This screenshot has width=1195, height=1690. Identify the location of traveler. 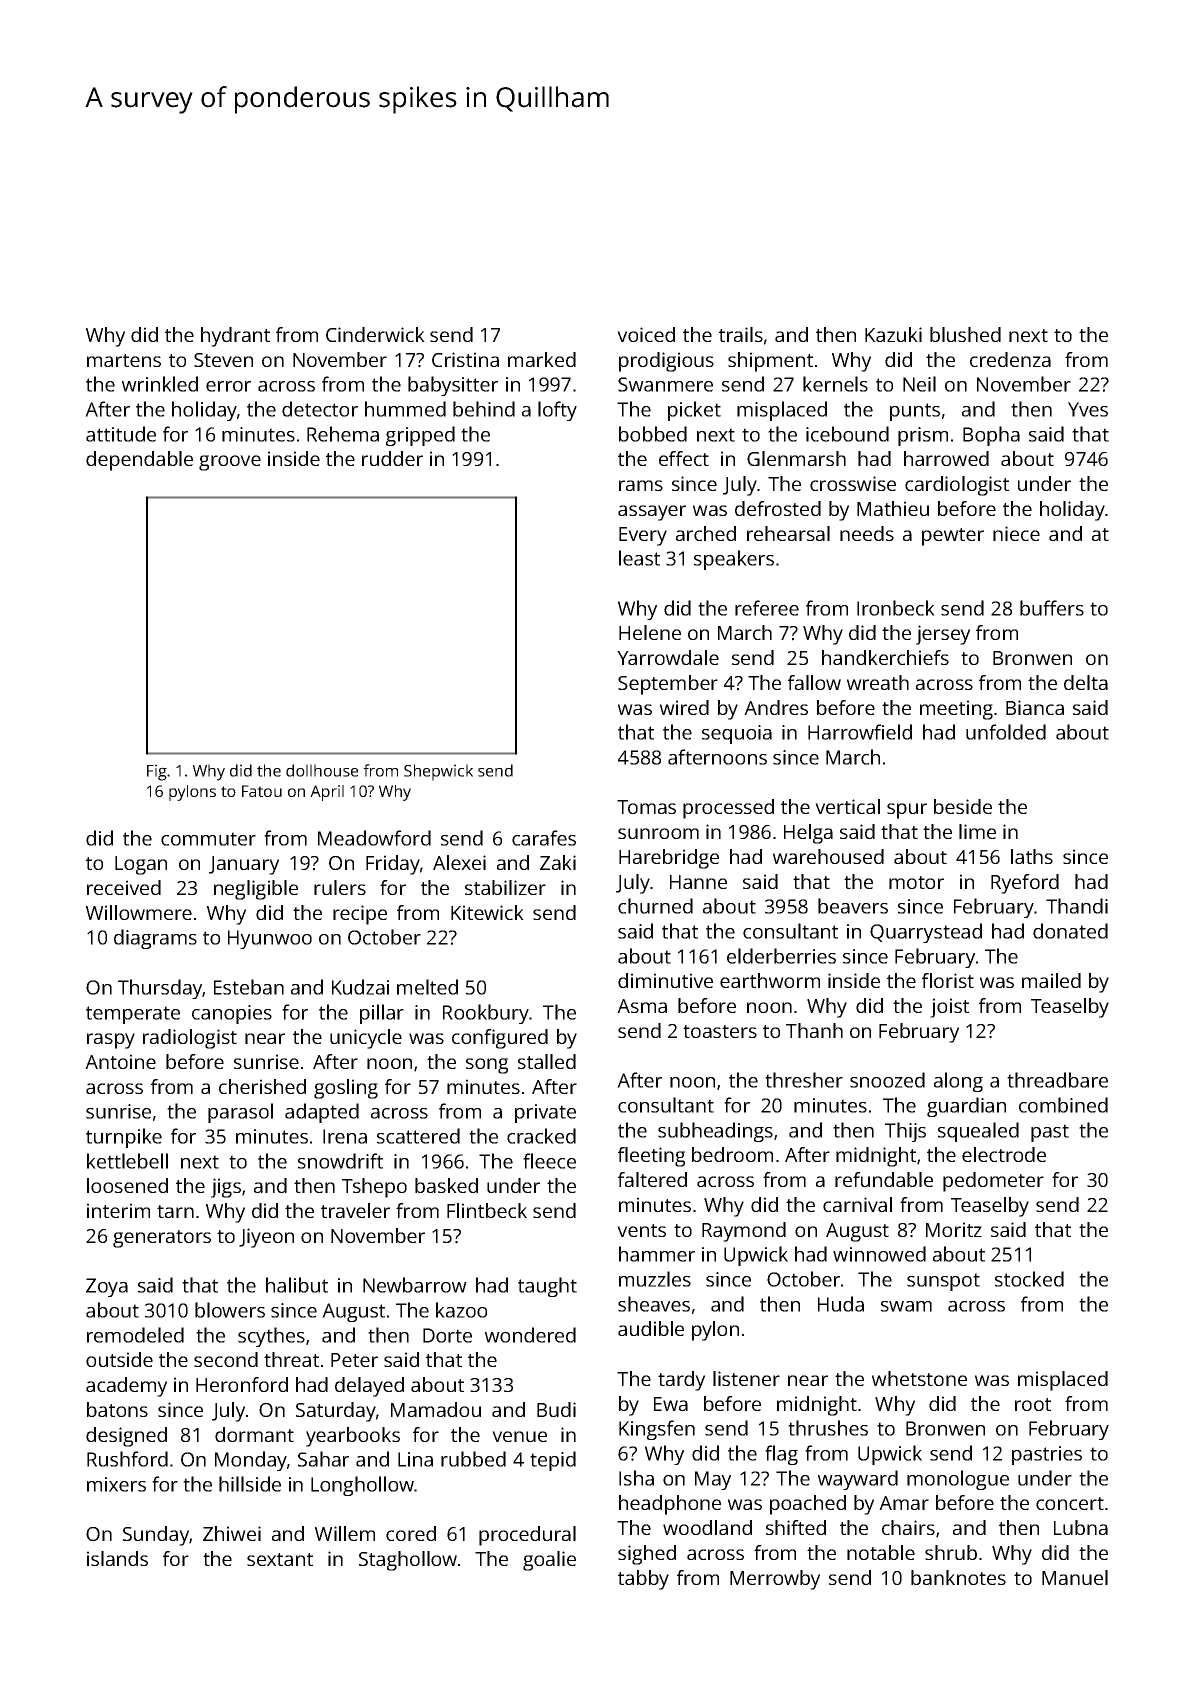
(355, 1210).
